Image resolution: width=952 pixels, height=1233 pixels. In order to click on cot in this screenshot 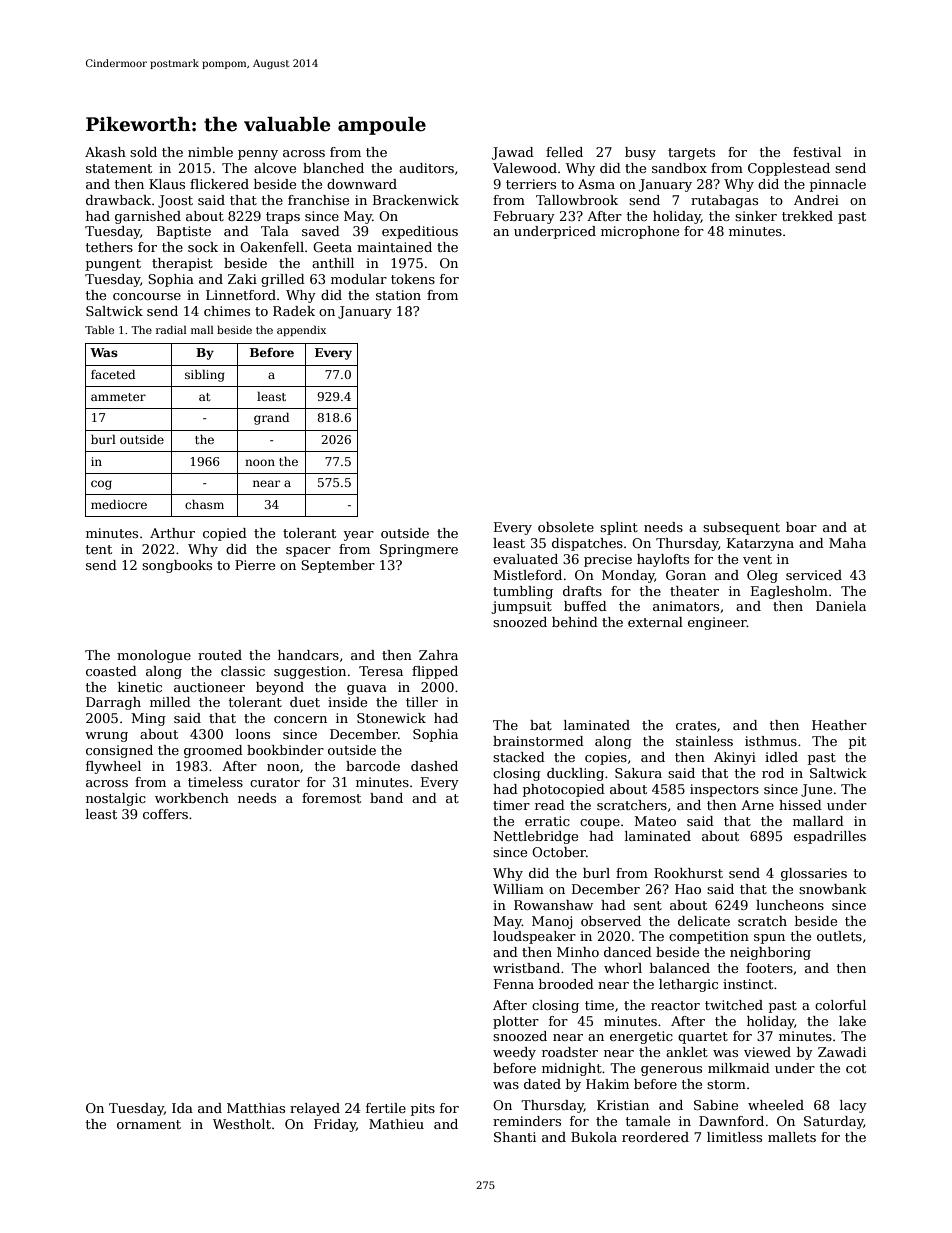, I will do `click(856, 1068)`.
